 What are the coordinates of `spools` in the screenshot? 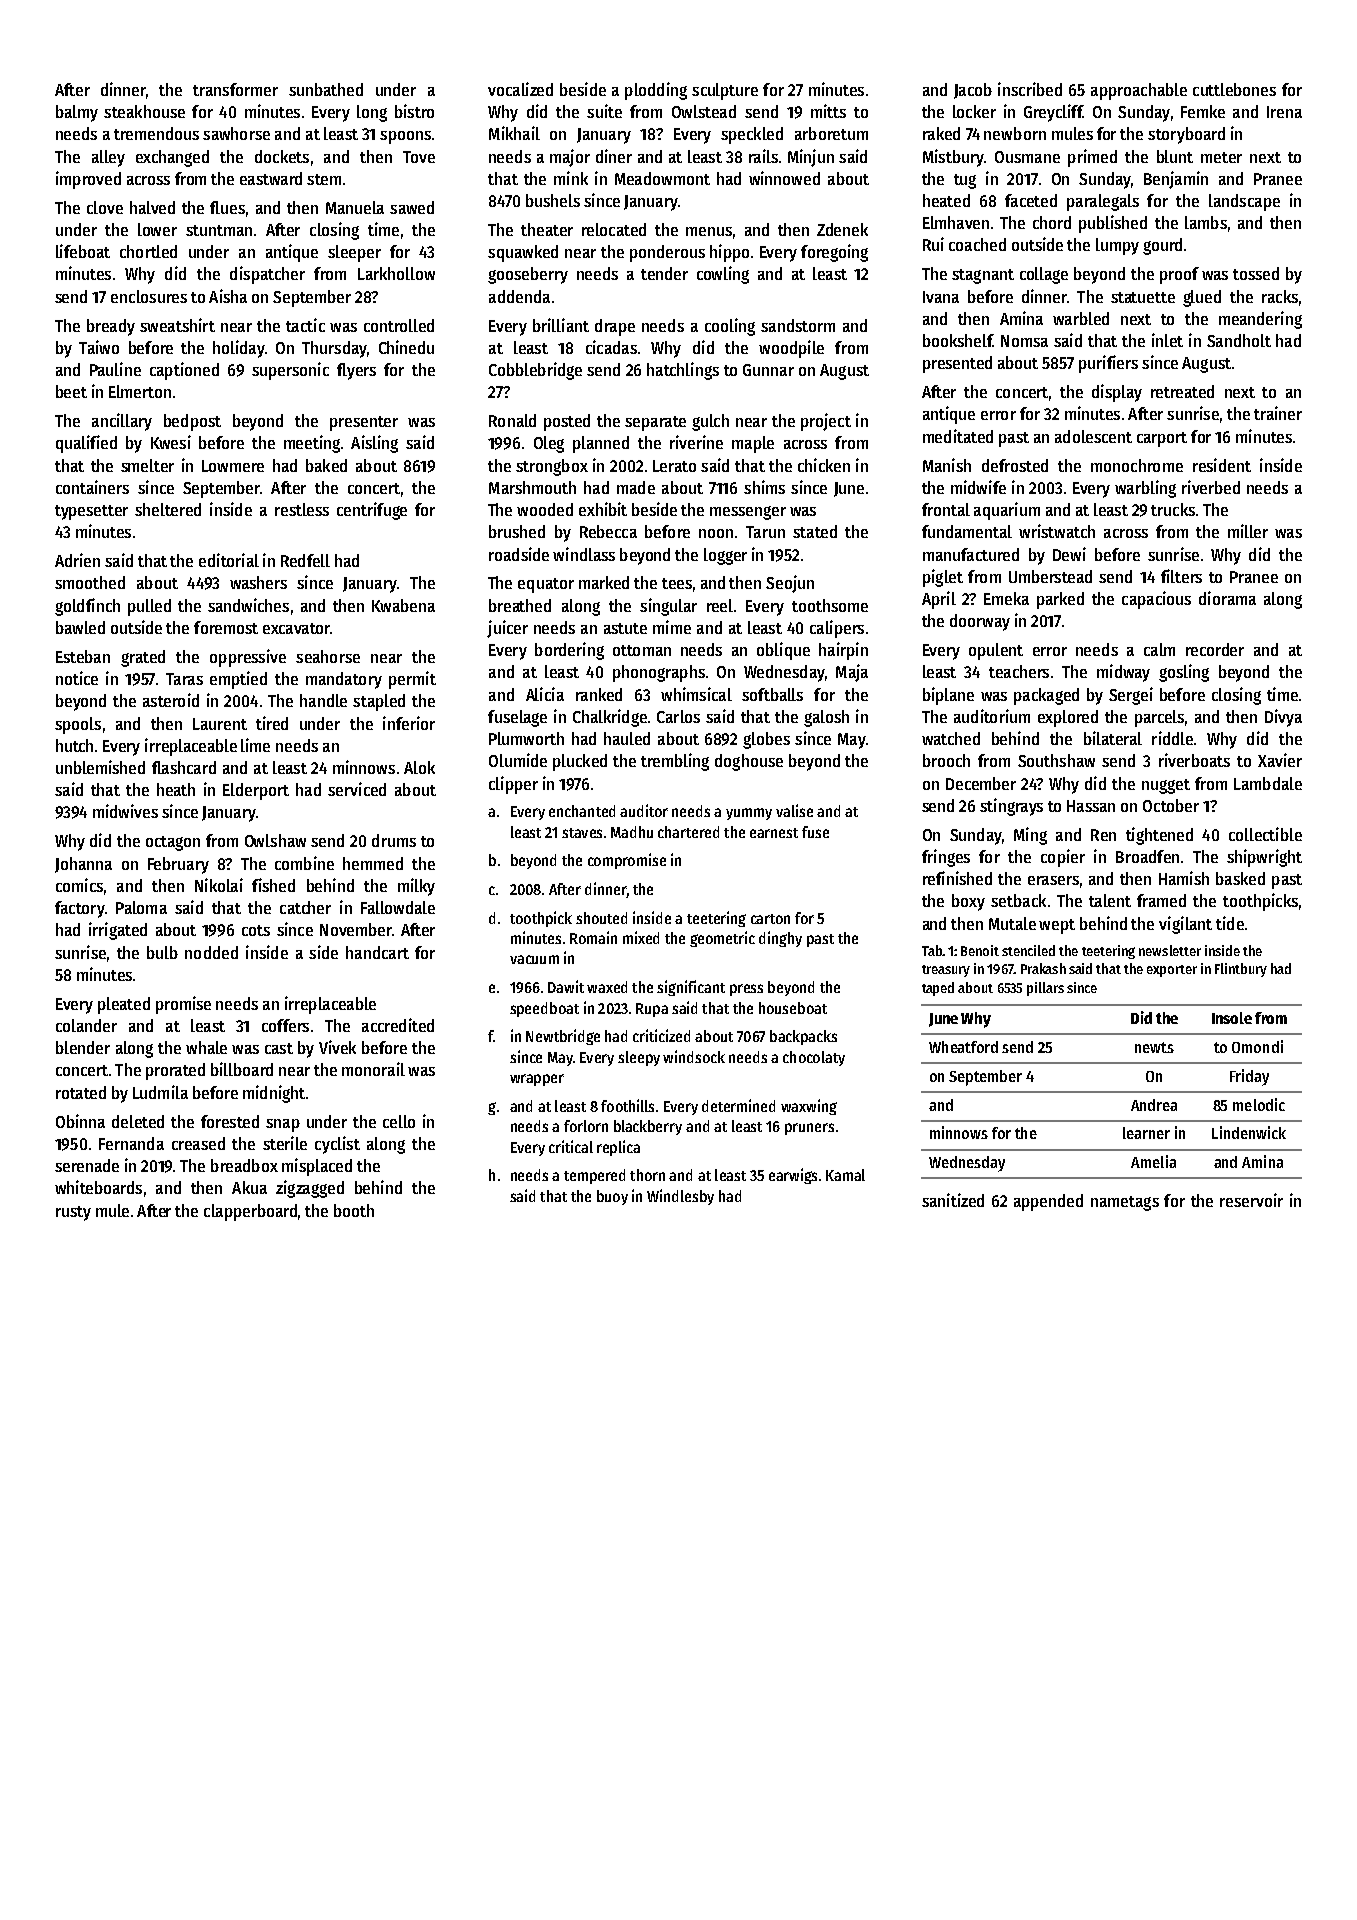 It's located at (78, 725).
